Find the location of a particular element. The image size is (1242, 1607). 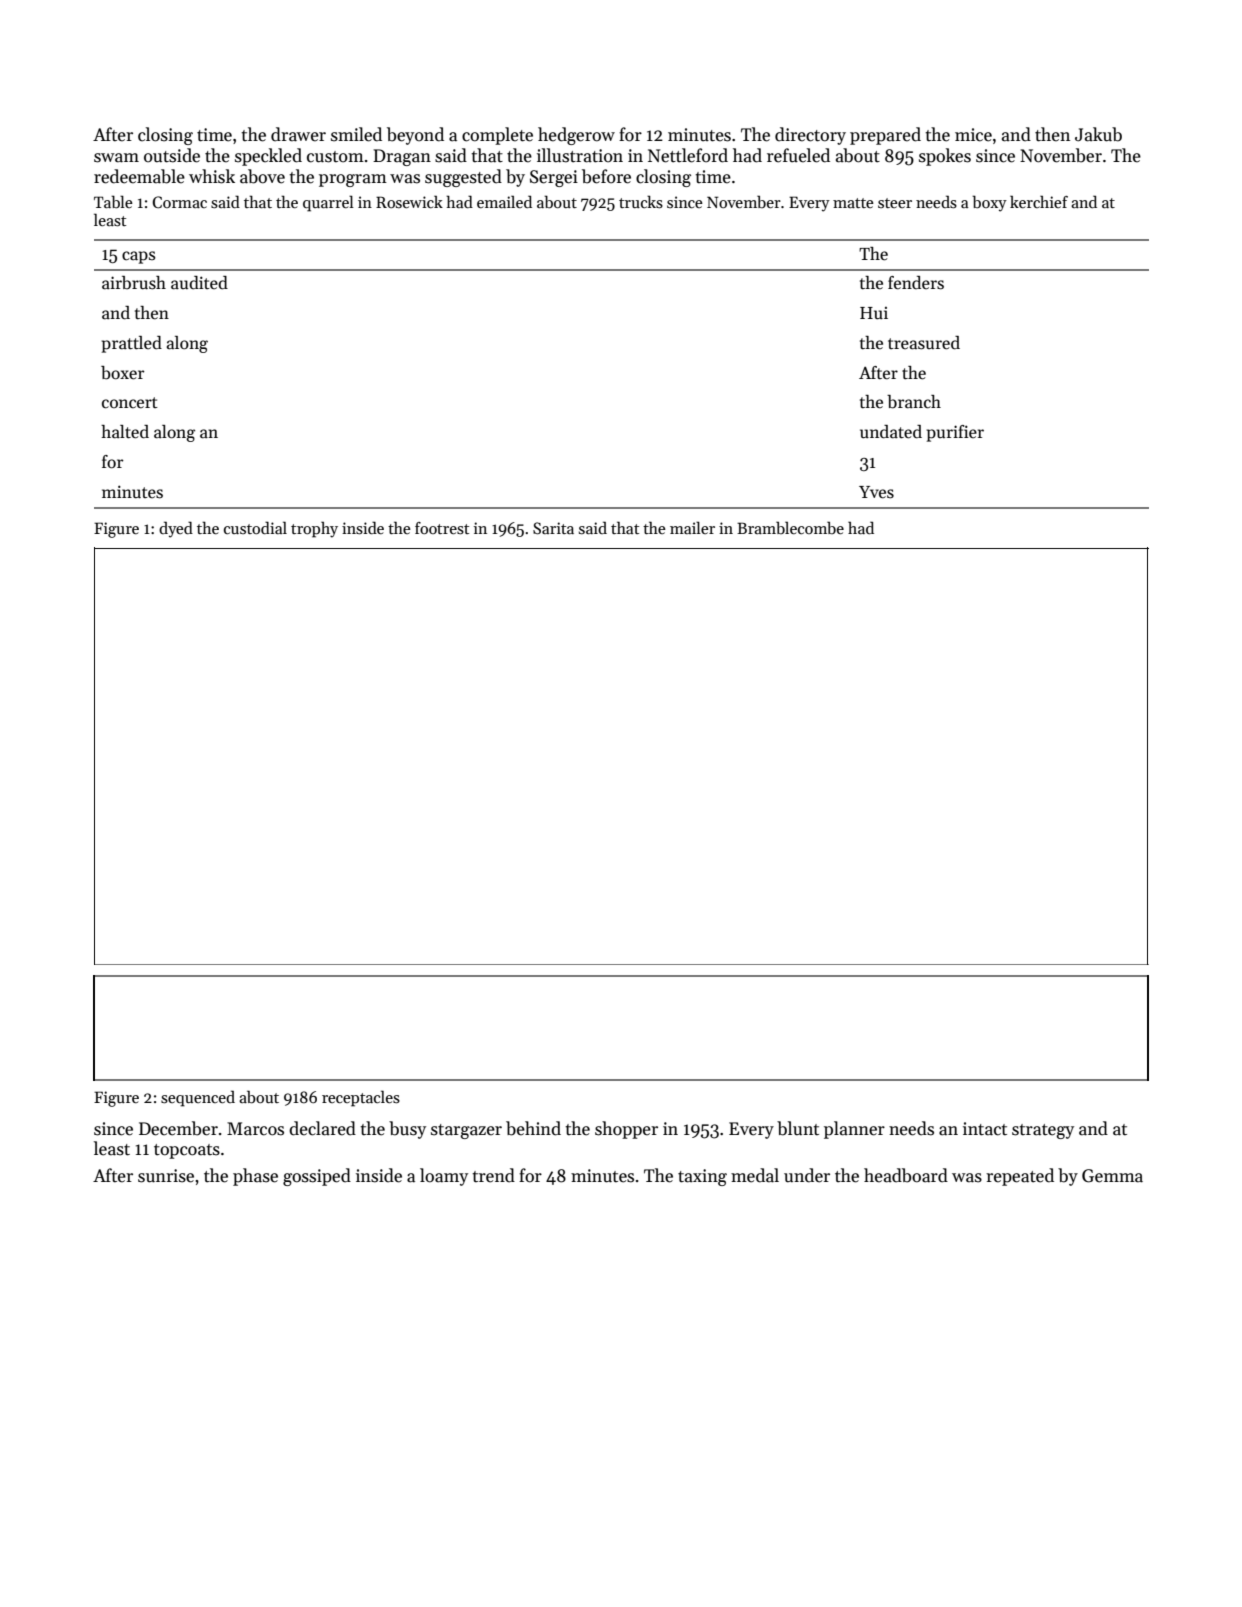

steer is located at coordinates (895, 203).
